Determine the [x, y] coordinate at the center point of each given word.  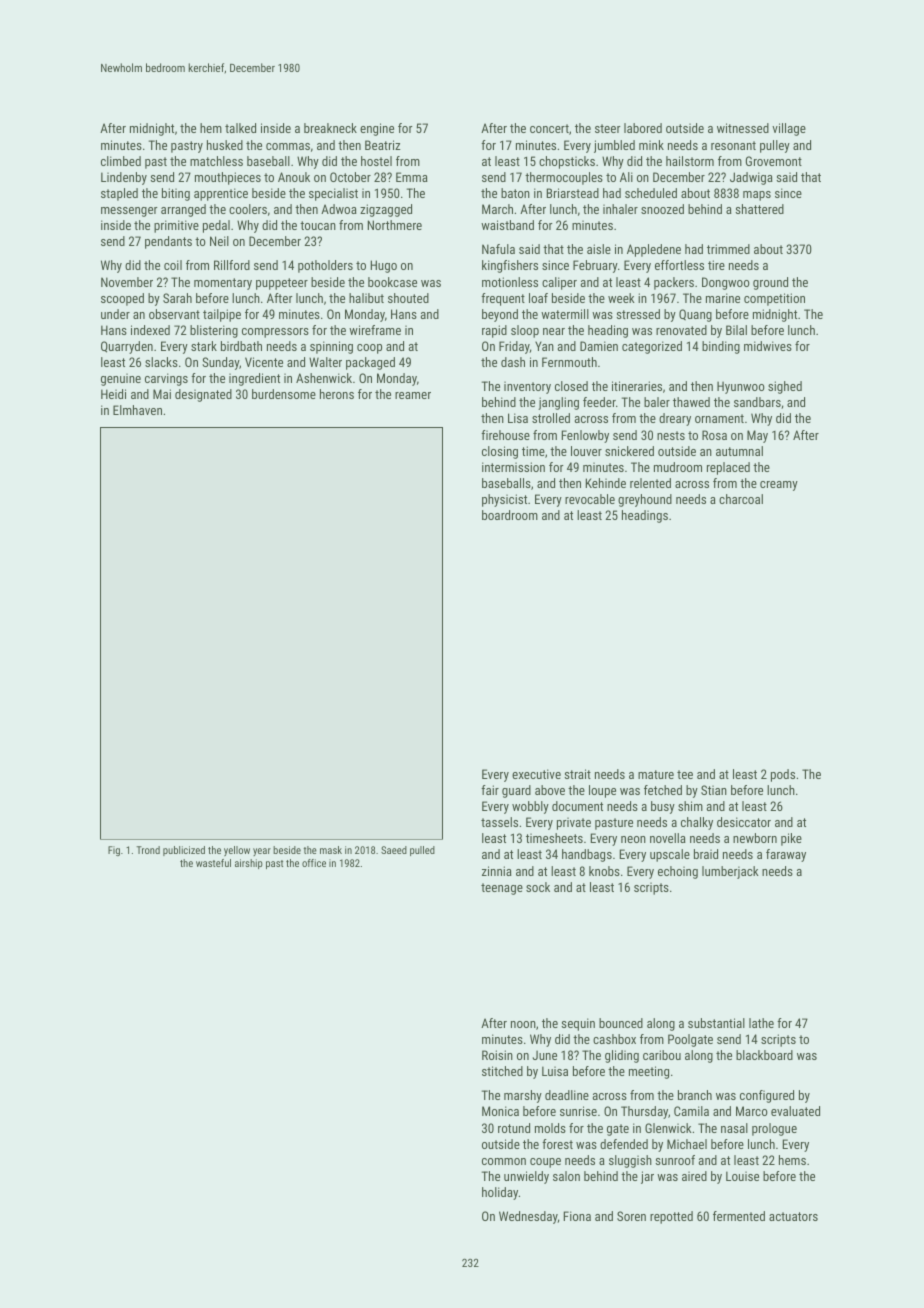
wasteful [213, 863]
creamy [779, 486]
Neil [219, 241]
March [497, 209]
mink [651, 145]
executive [536, 774]
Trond [148, 850]
